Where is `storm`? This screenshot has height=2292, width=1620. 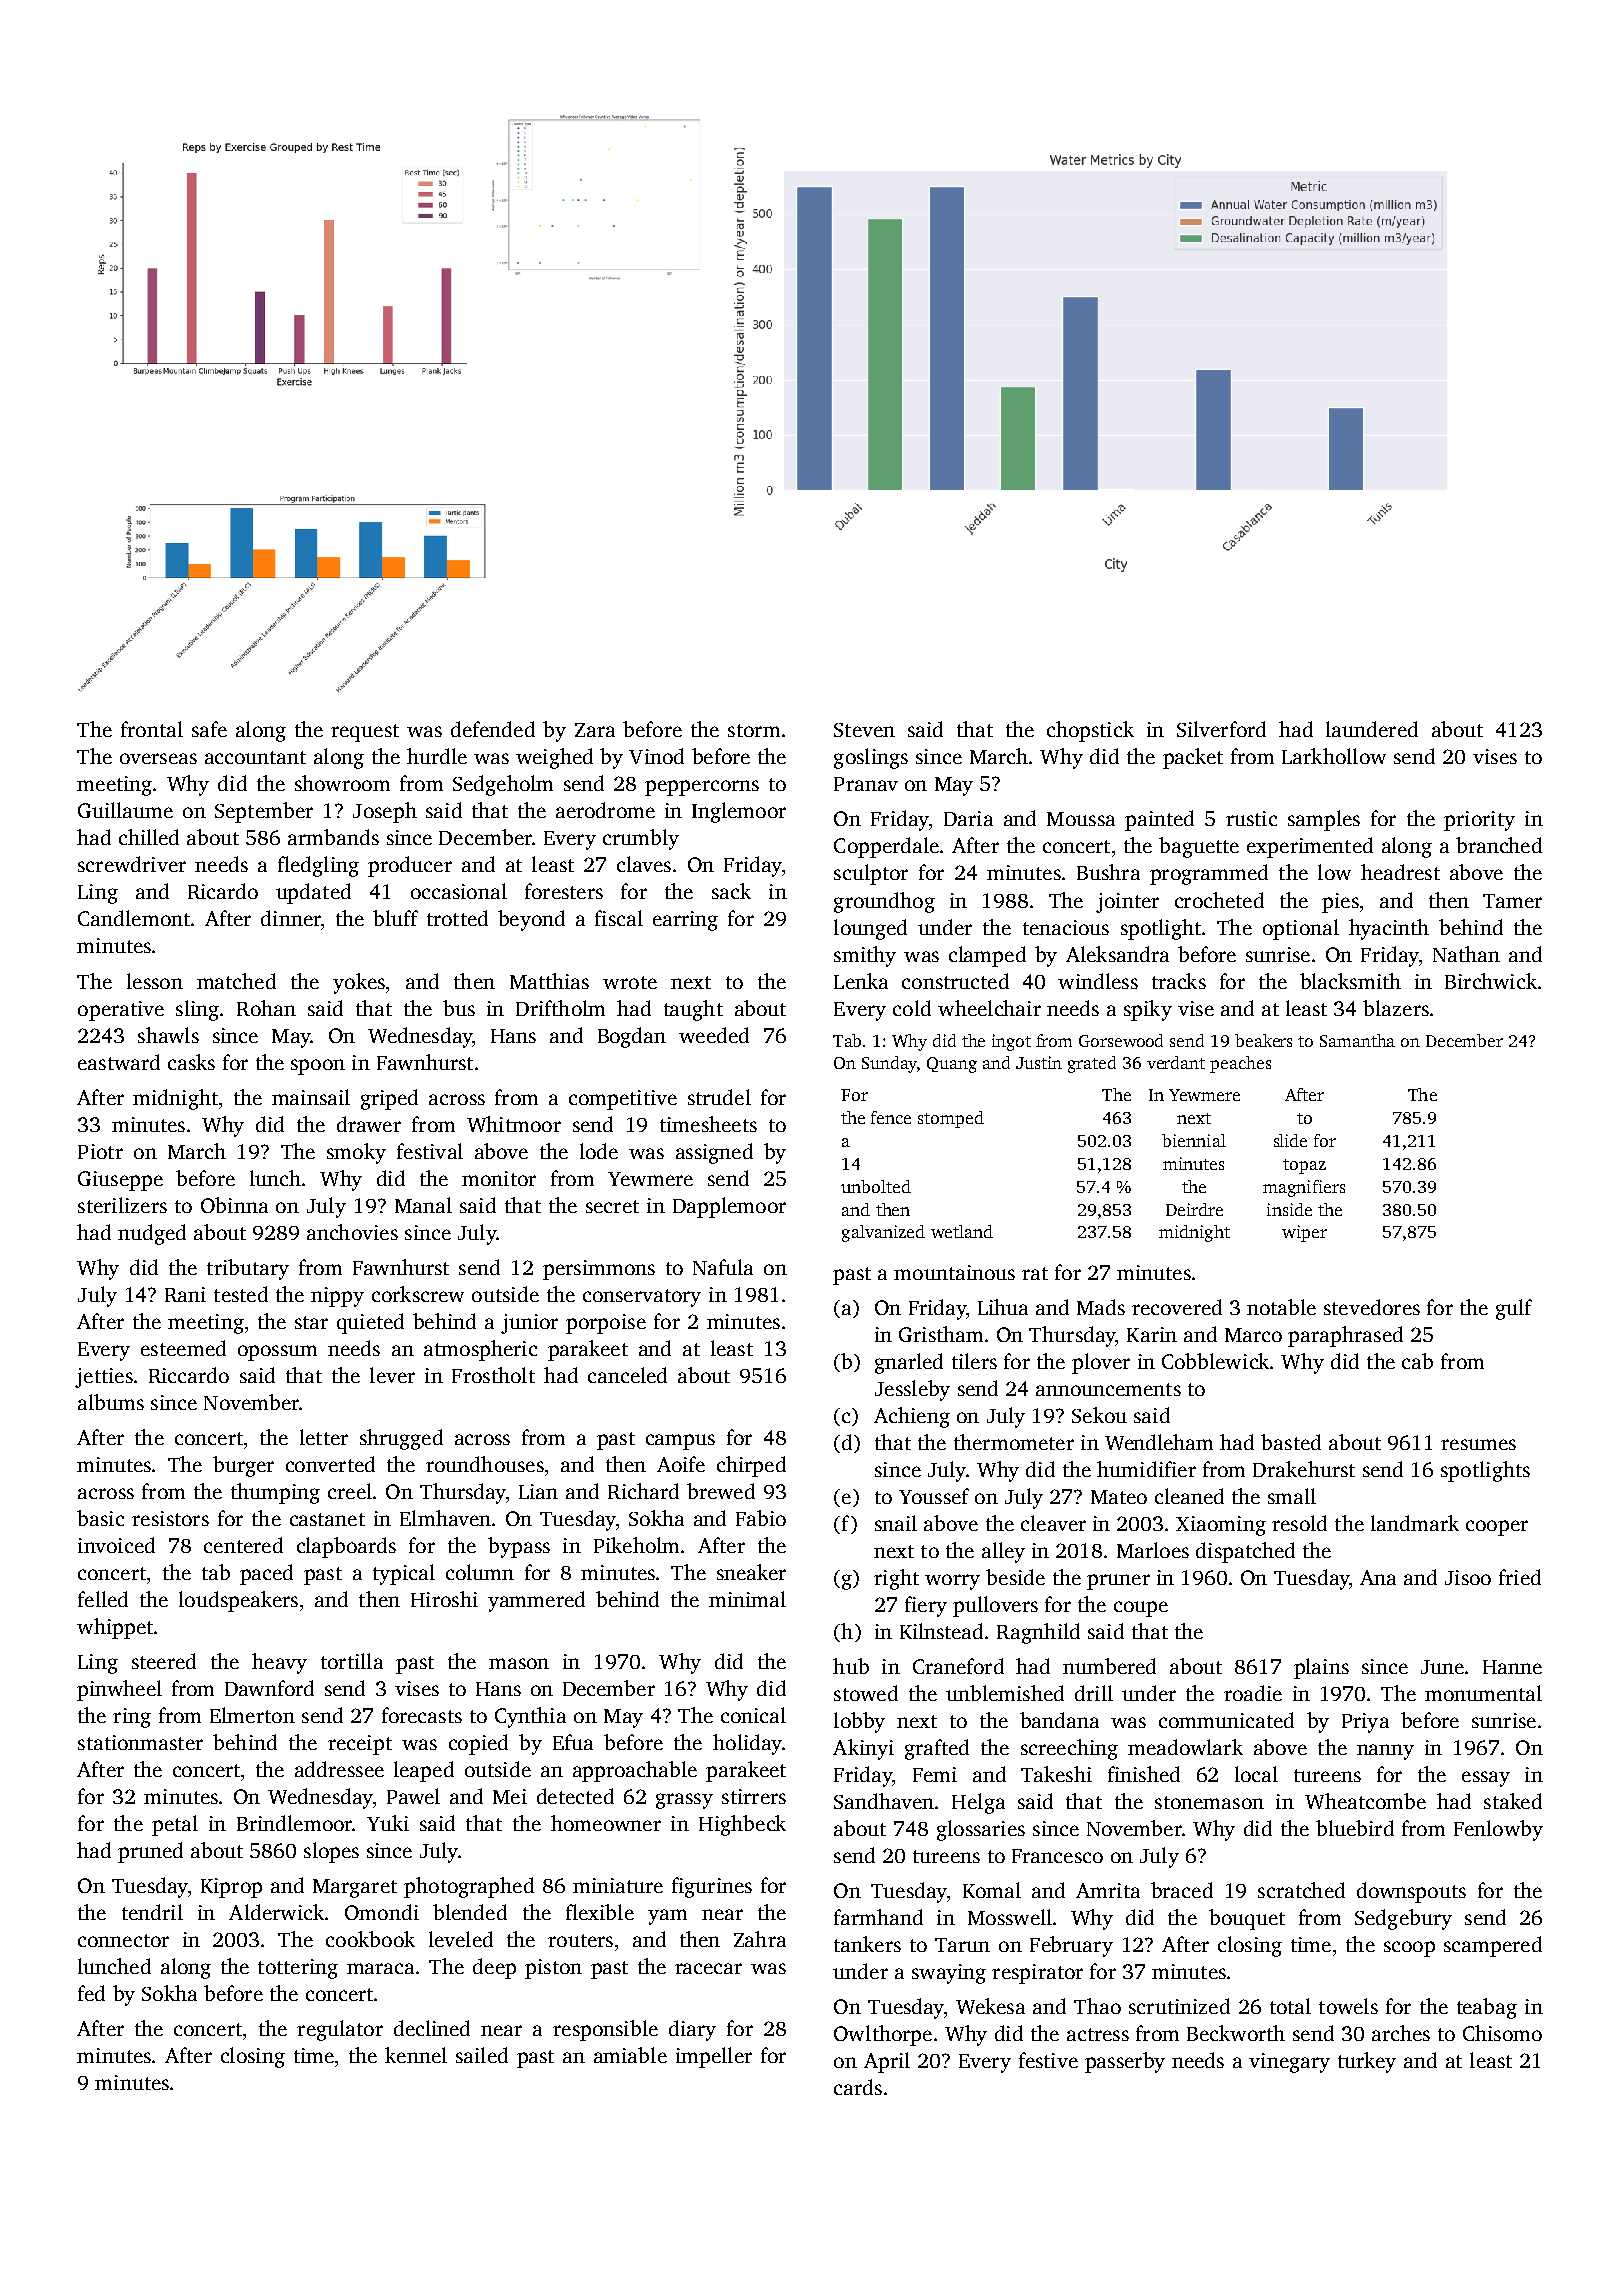 storm is located at coordinates (754, 730).
